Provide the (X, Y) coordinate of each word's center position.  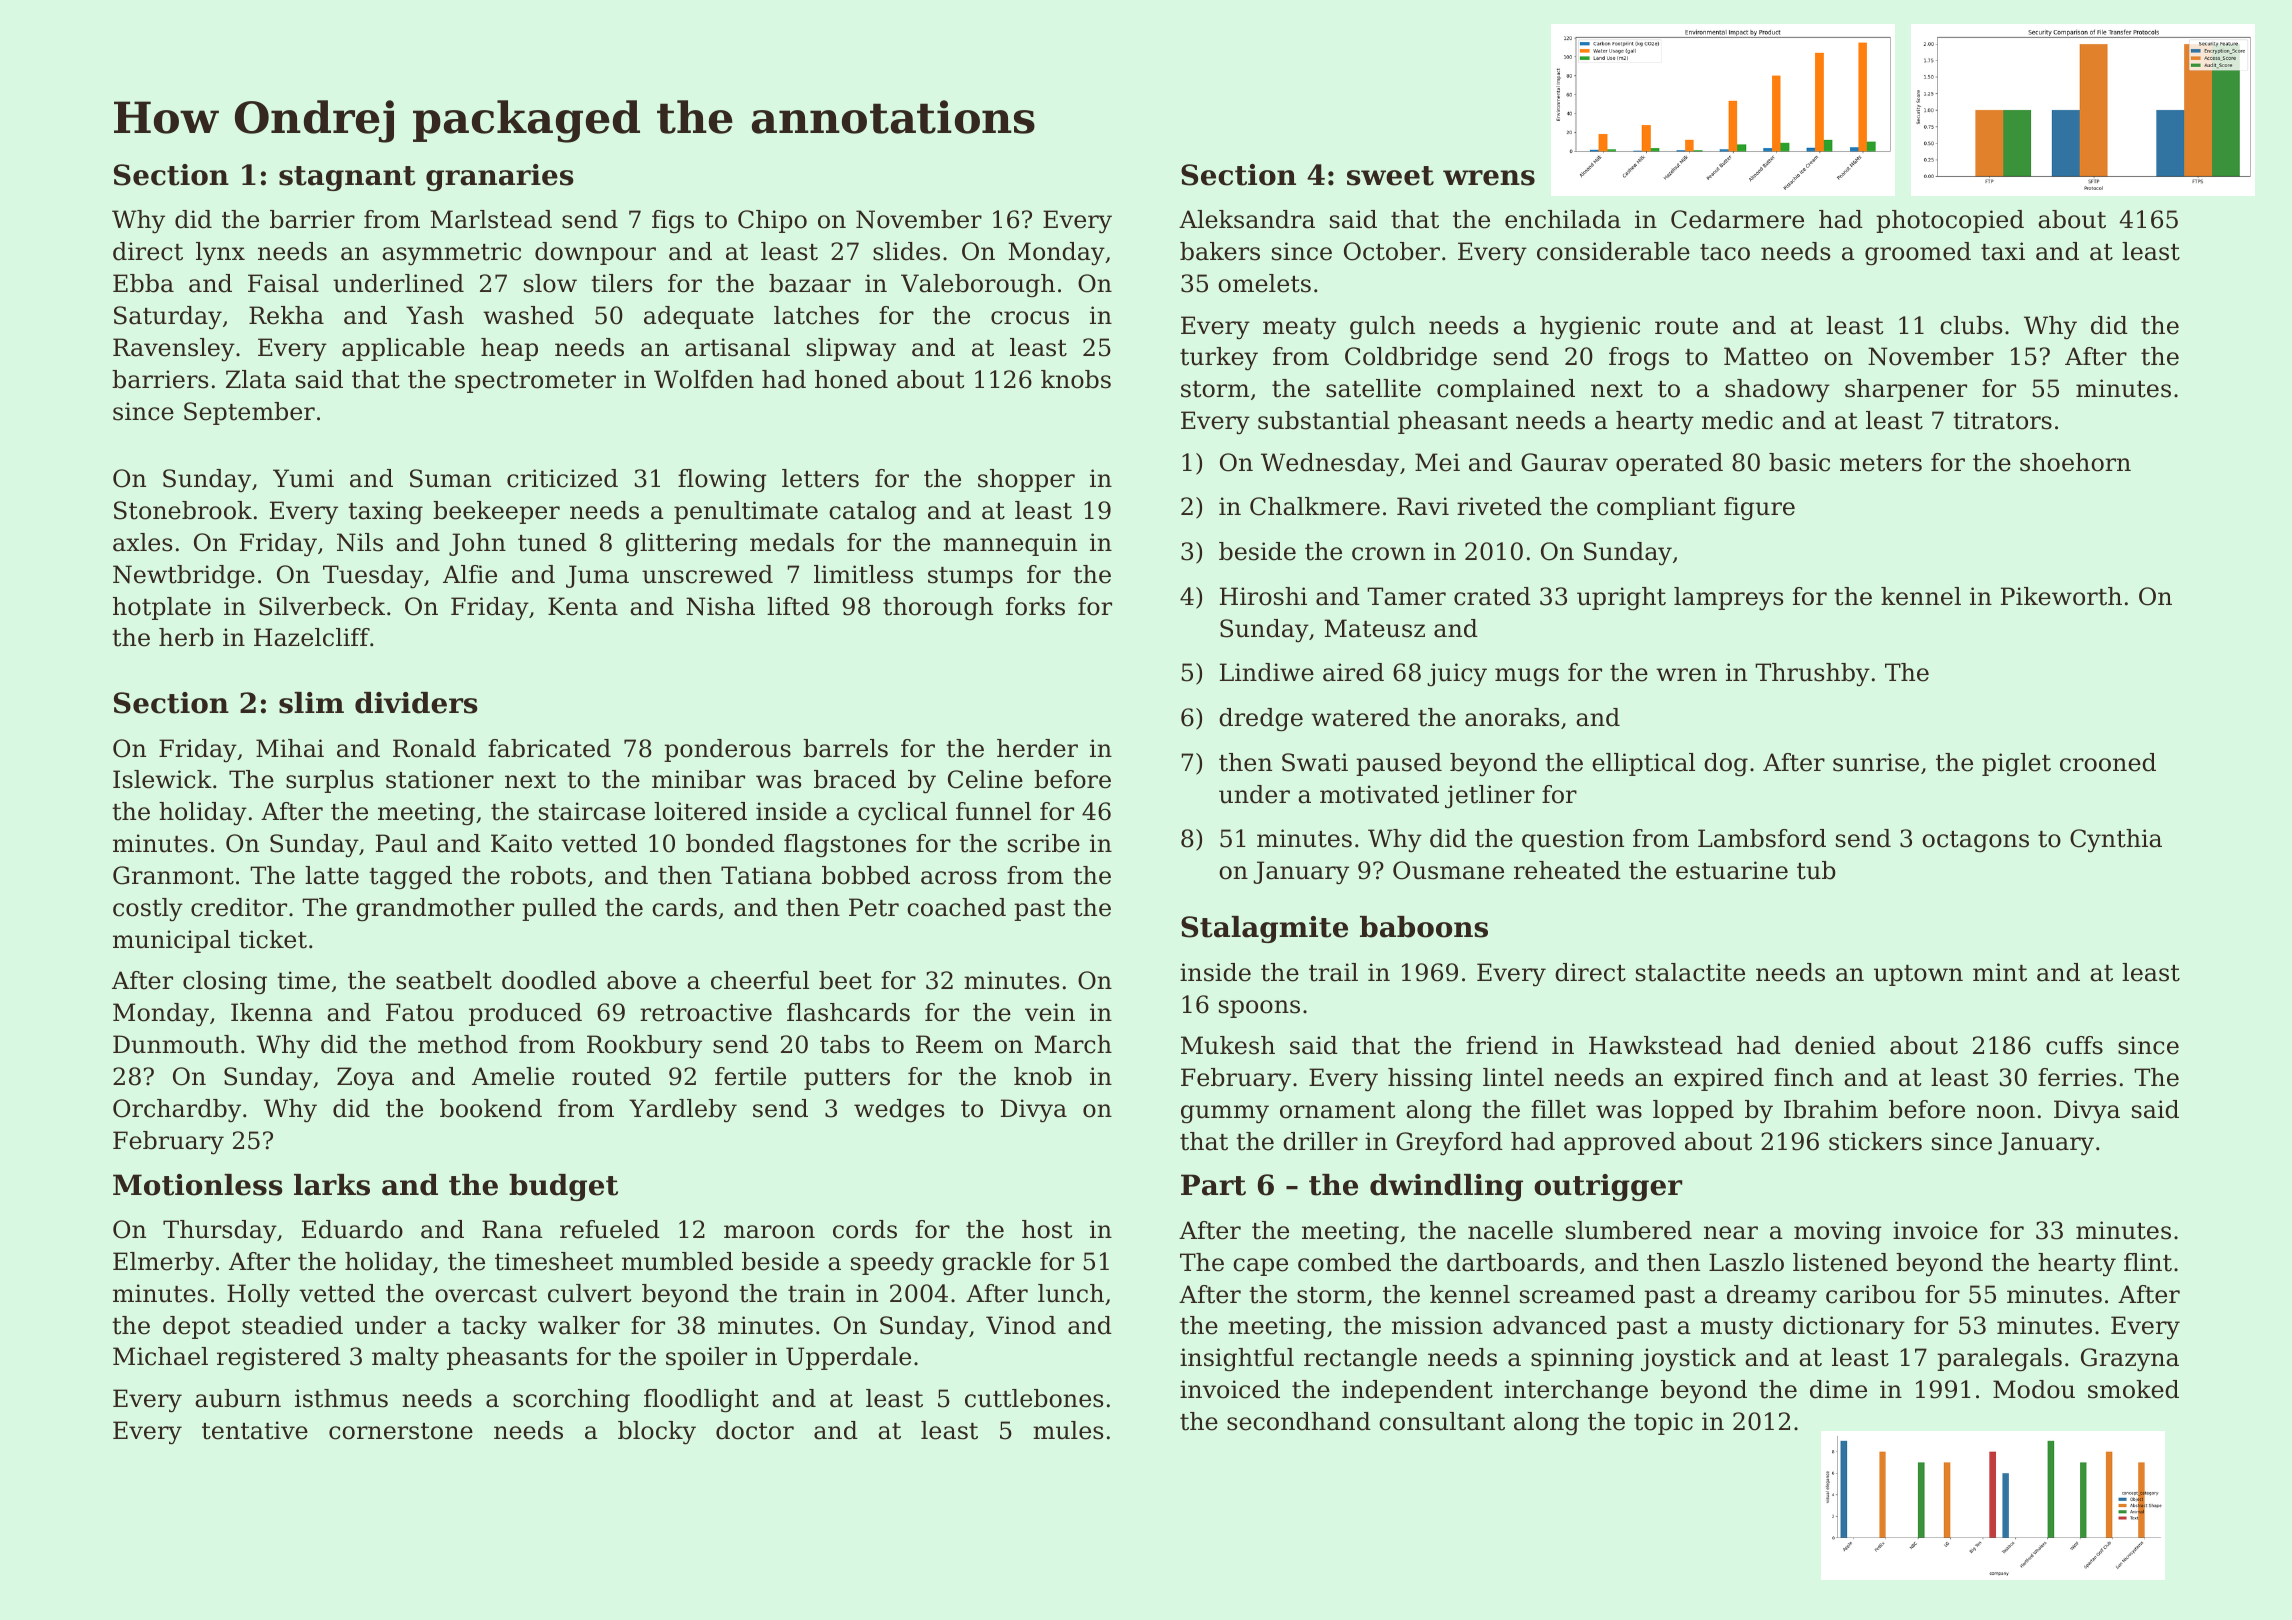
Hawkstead (1656, 1045)
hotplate (162, 608)
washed (528, 315)
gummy (1225, 1114)
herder (1037, 748)
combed (1344, 1262)
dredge (1261, 720)
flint (2148, 1262)
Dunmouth (175, 1044)
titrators (2002, 420)
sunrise (1876, 762)
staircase (592, 811)
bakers (1220, 251)
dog (1726, 765)
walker (579, 1325)
